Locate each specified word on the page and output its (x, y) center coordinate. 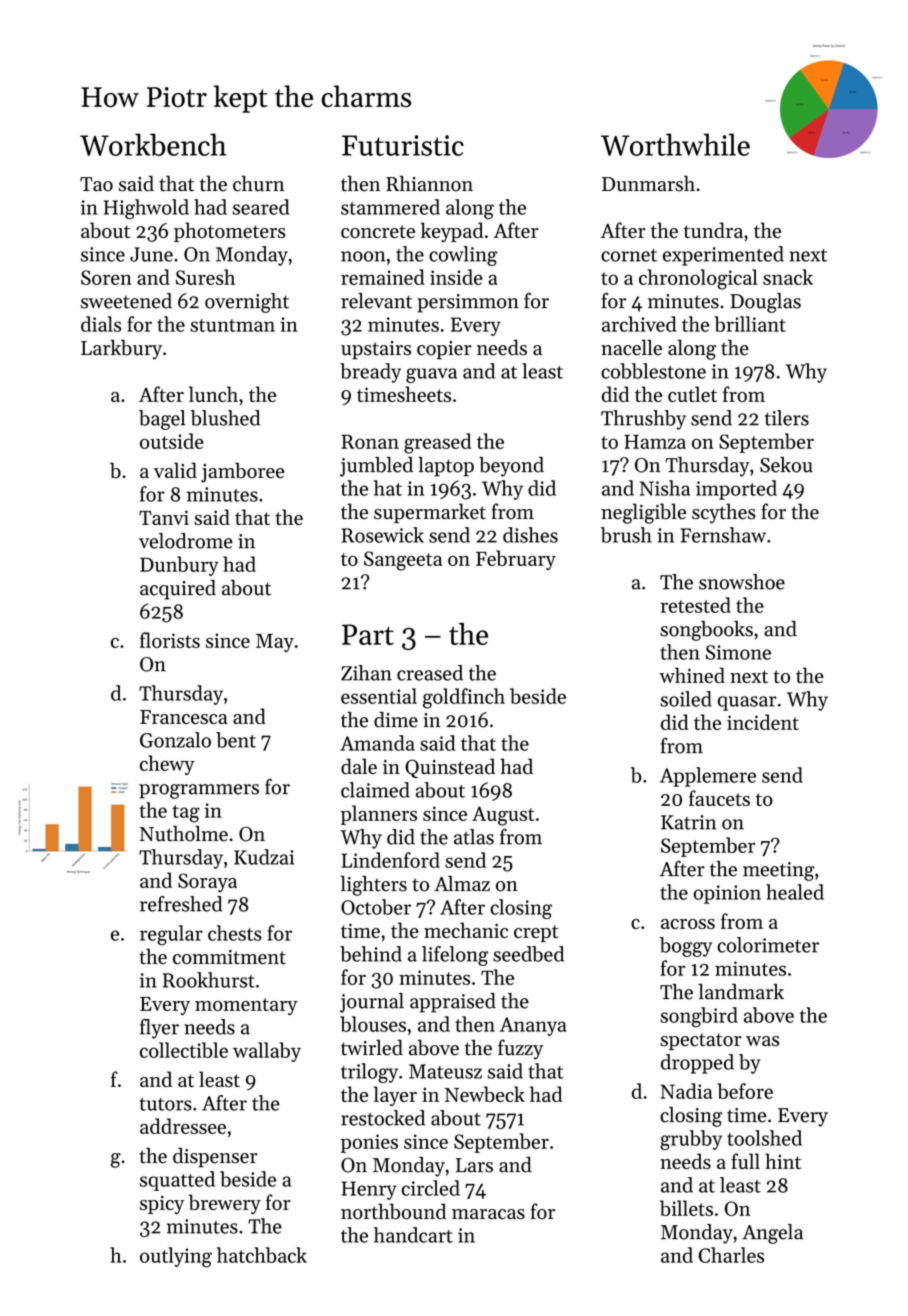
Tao (96, 184)
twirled (372, 1048)
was (762, 1041)
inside (456, 277)
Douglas (765, 303)
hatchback (262, 1255)
